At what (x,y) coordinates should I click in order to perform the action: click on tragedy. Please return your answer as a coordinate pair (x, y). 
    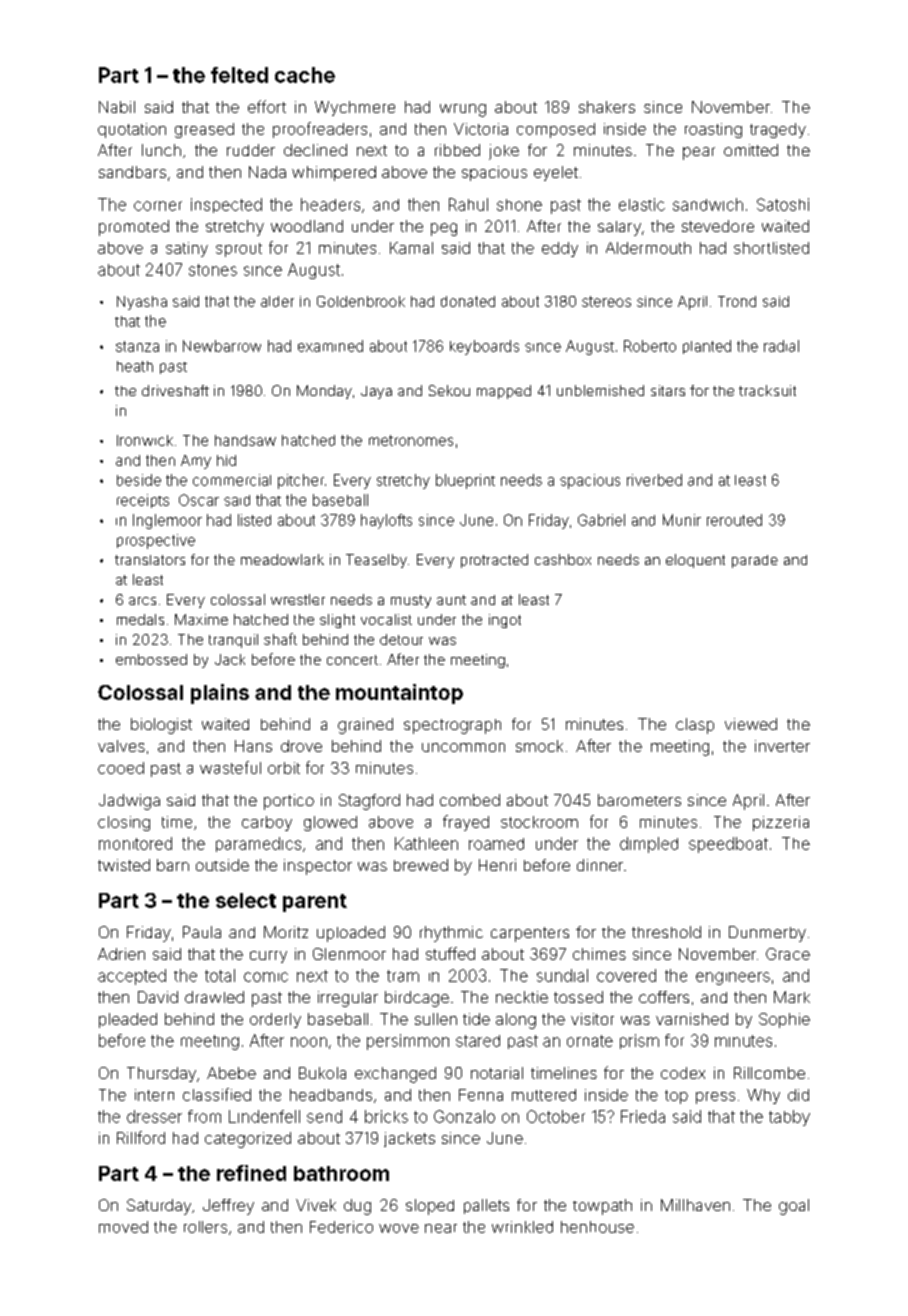
    Looking at the image, I should click on (778, 130).
